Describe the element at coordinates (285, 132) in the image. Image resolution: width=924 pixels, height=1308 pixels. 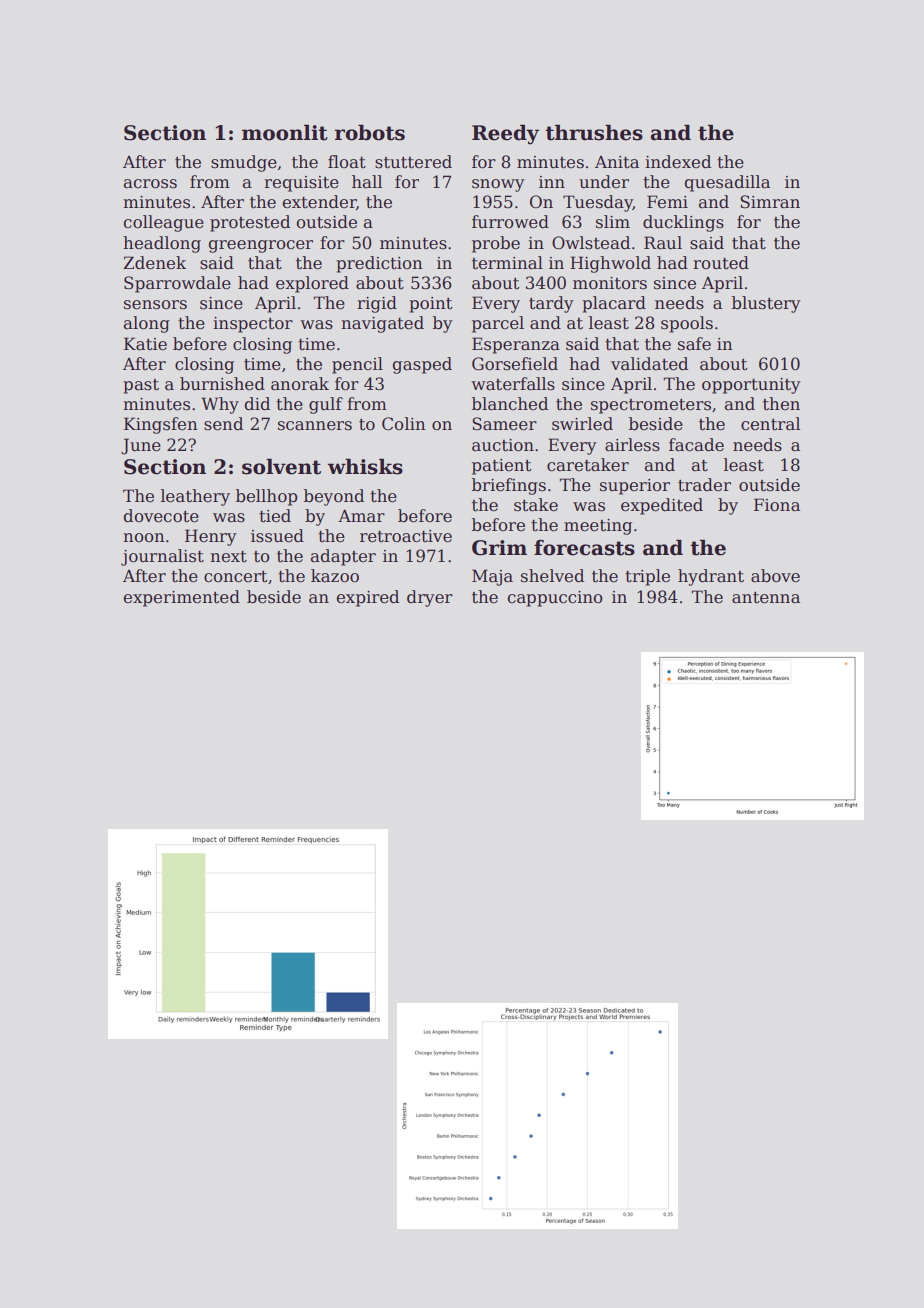
I see `moonlit` at that location.
